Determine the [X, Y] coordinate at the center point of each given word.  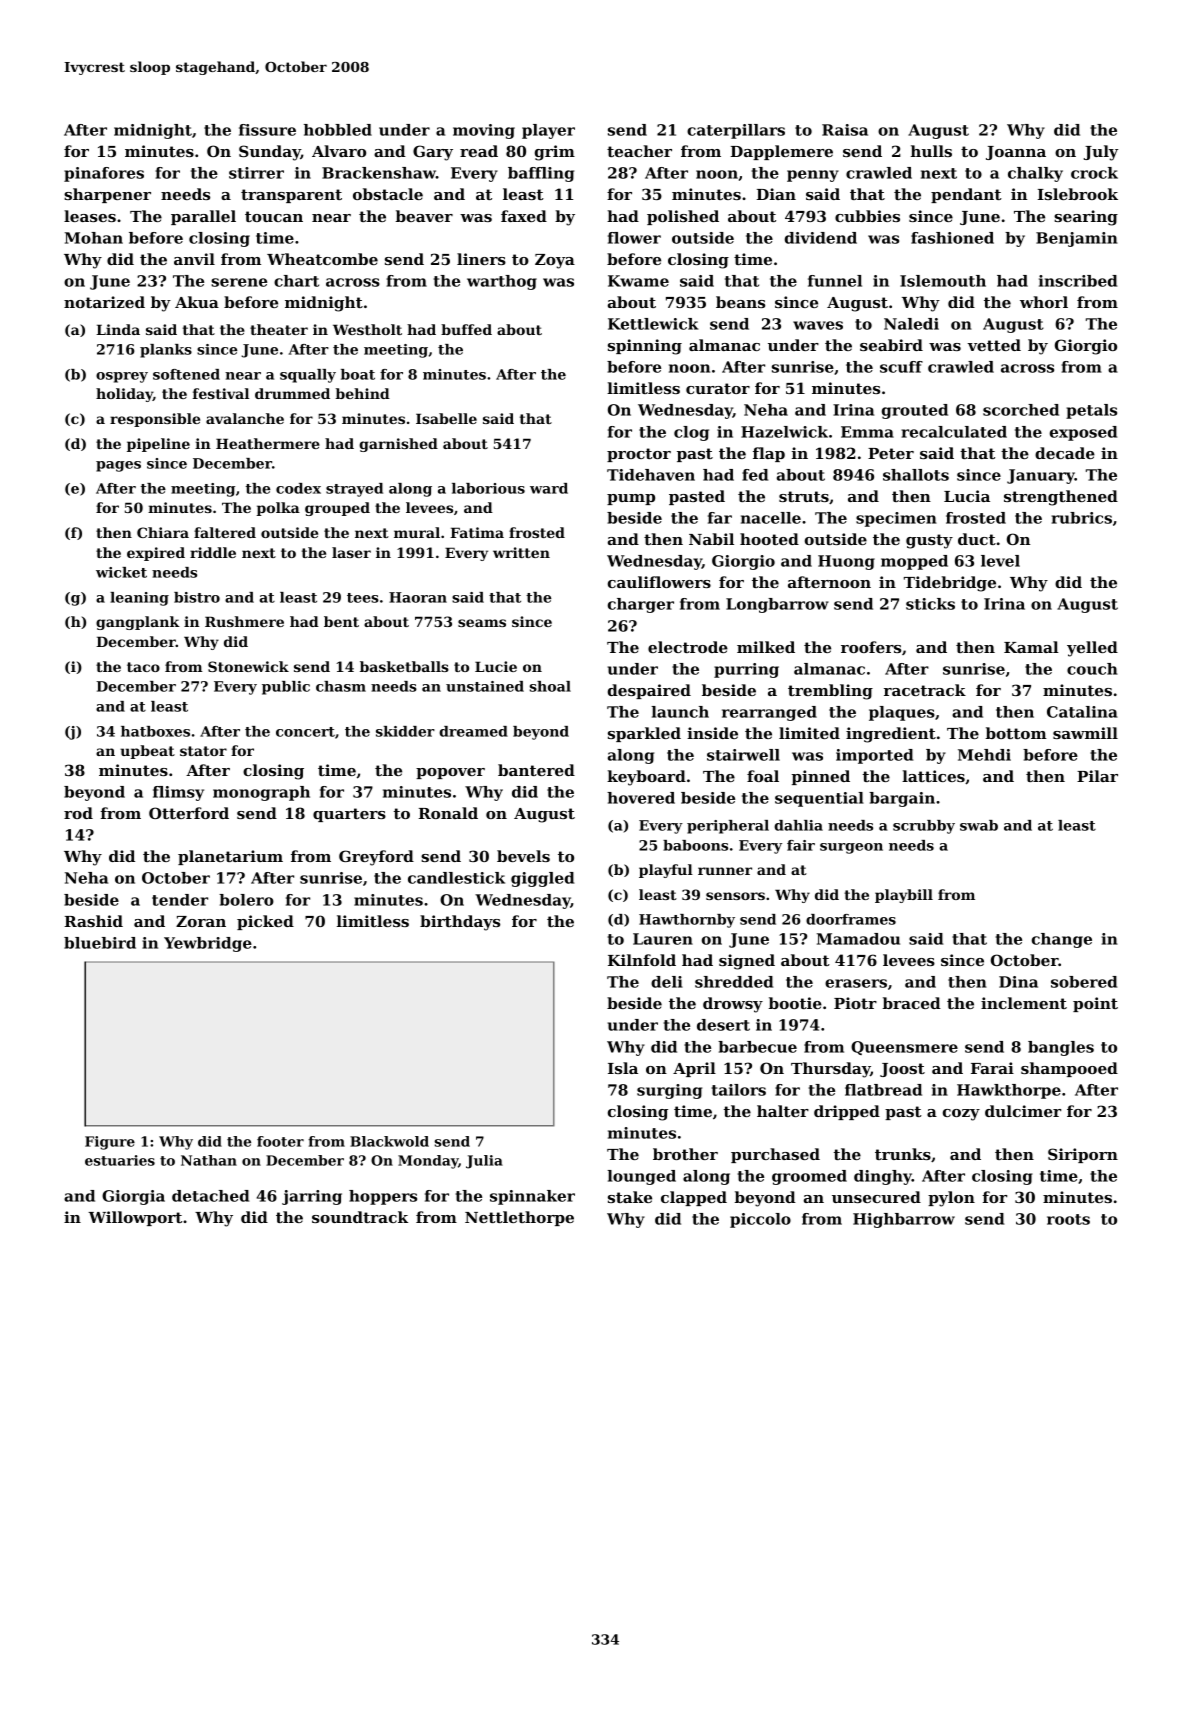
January [1041, 476]
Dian [776, 194]
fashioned [952, 238]
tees [363, 598]
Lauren [663, 939]
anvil [194, 259]
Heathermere [268, 443]
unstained [485, 686]
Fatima [477, 532]
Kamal [1031, 647]
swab [979, 825]
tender [180, 900]
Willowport [135, 1218]
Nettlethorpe [519, 1218]
